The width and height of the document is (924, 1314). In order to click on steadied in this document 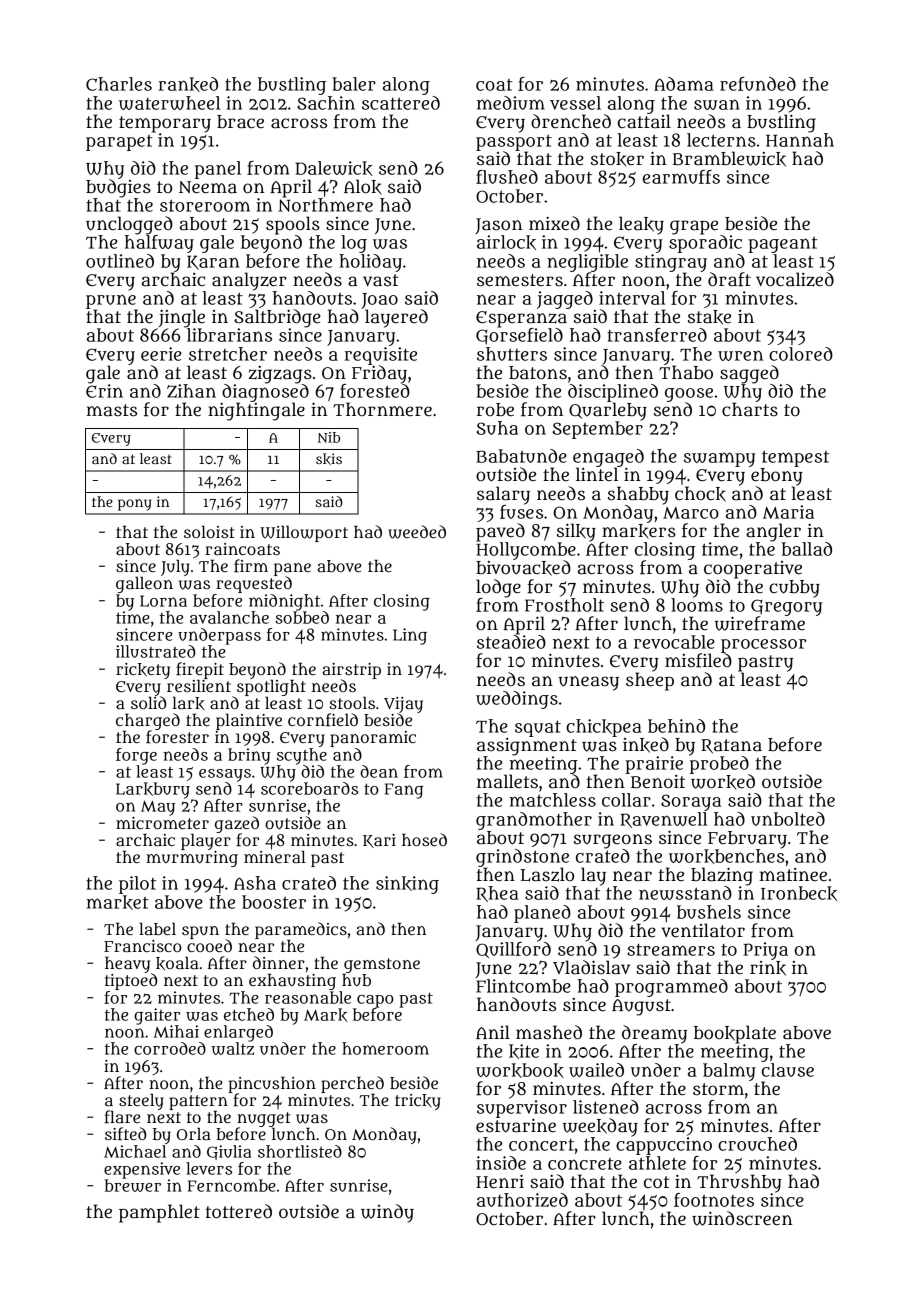, I will do `click(511, 642)`.
